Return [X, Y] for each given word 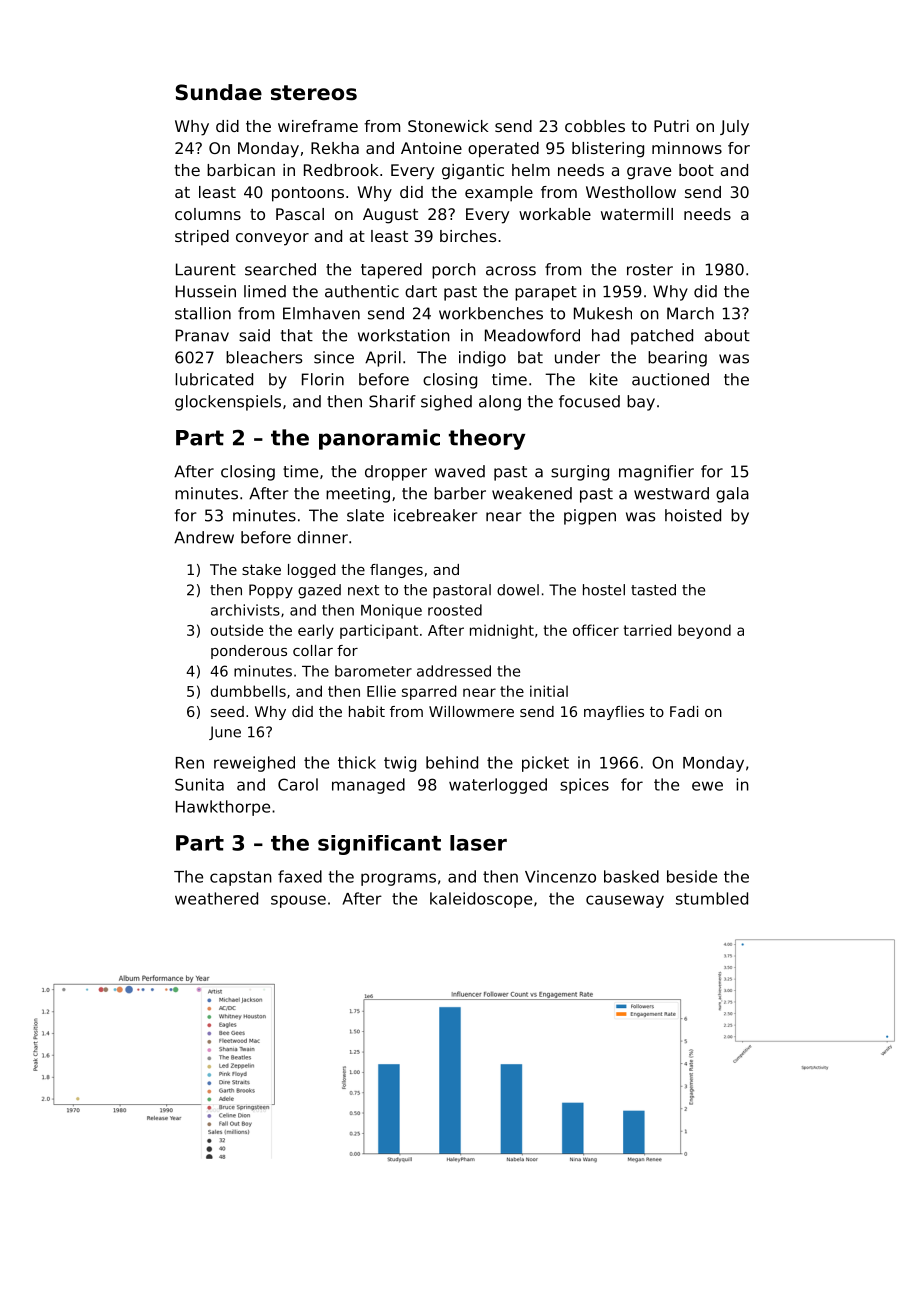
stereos [314, 93]
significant [379, 845]
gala [732, 495]
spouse [298, 901]
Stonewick [448, 126]
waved [460, 471]
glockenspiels [228, 403]
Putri [671, 126]
